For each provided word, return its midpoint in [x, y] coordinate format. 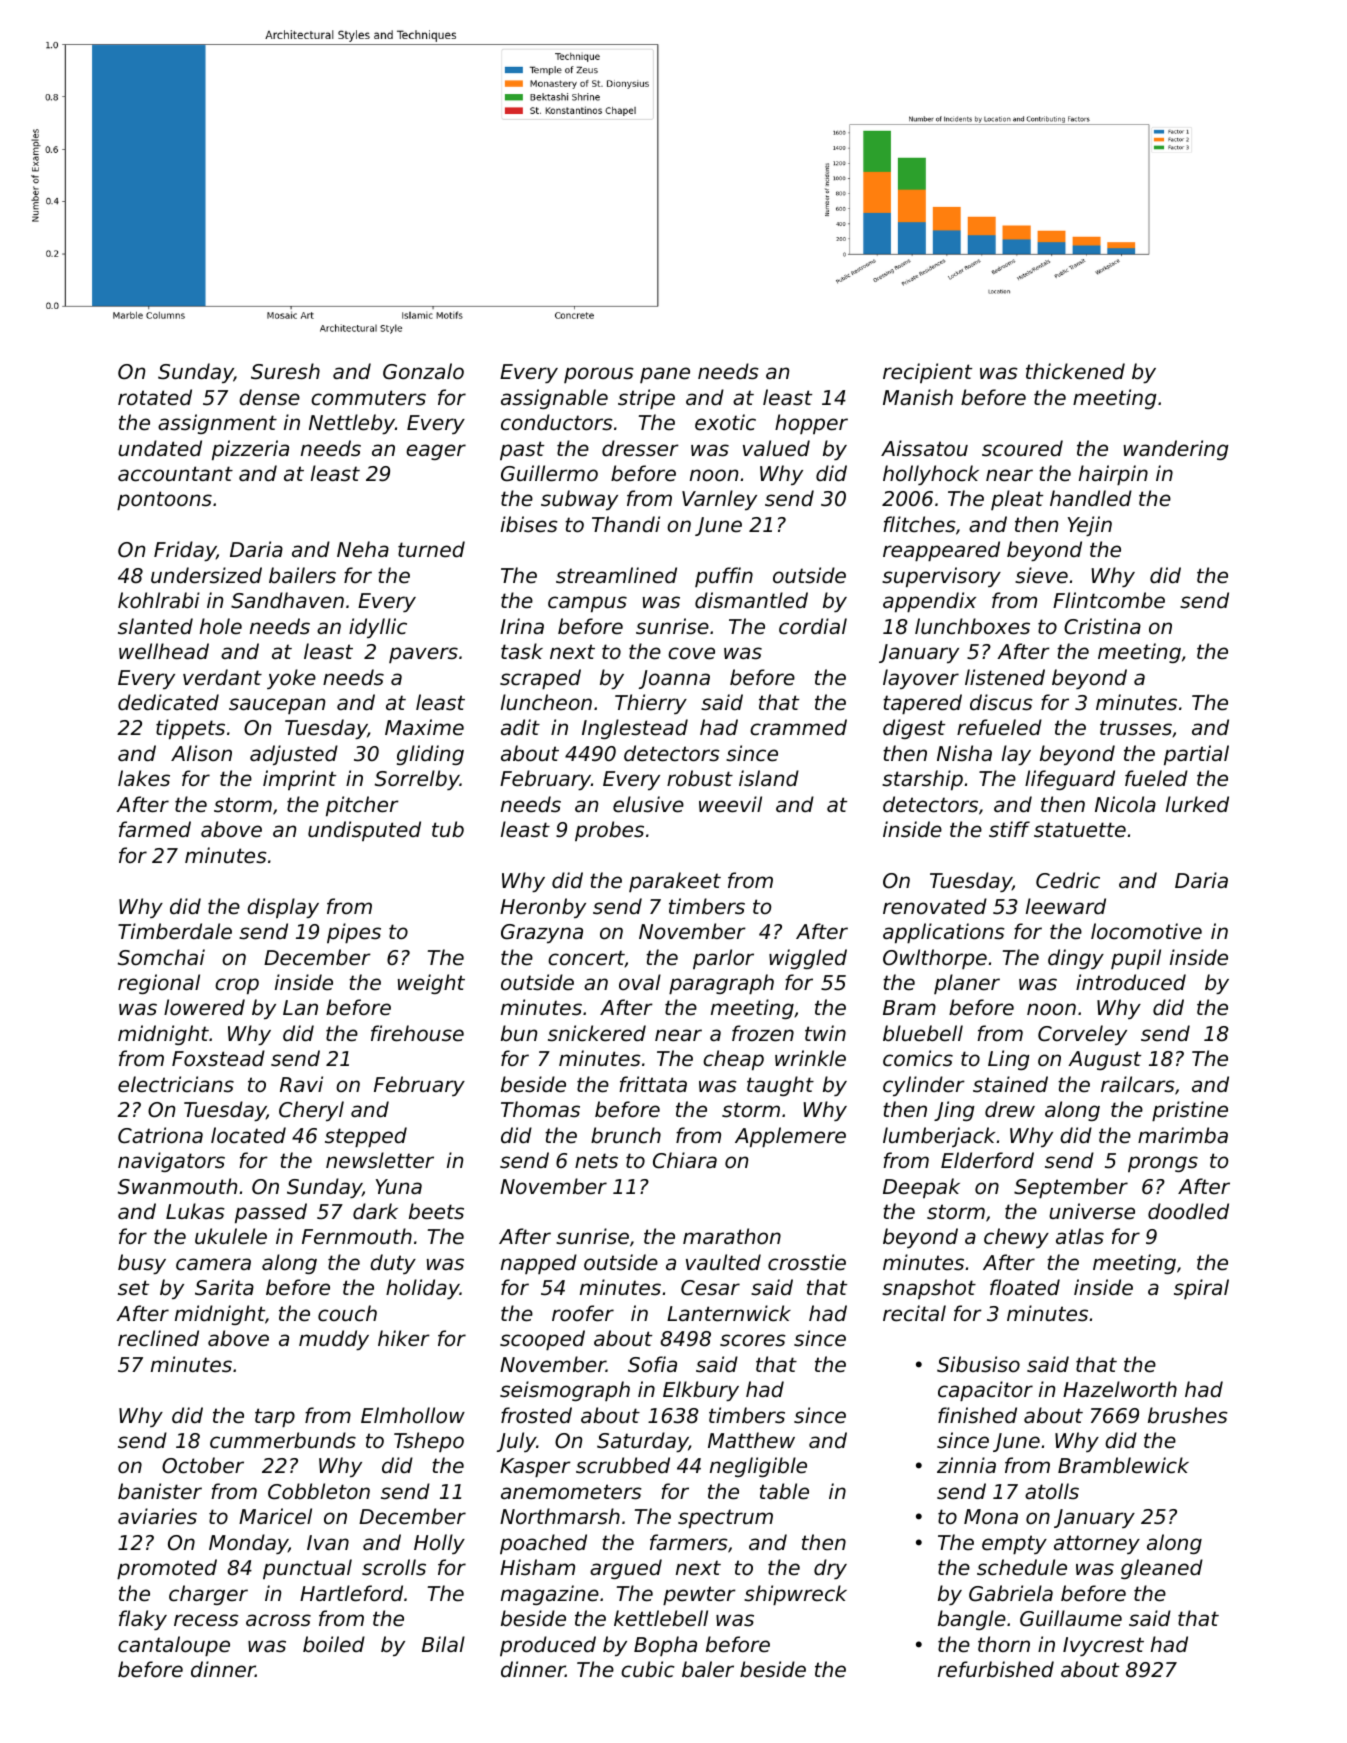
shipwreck [795, 1595]
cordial [813, 626]
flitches [919, 524]
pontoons [164, 500]
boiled [334, 1644]
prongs [1163, 1164]
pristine [1190, 1111]
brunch [626, 1135]
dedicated [168, 702]
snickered [597, 1033]
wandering [1176, 450]
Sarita [224, 1287]
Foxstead [218, 1058]
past [522, 450]
